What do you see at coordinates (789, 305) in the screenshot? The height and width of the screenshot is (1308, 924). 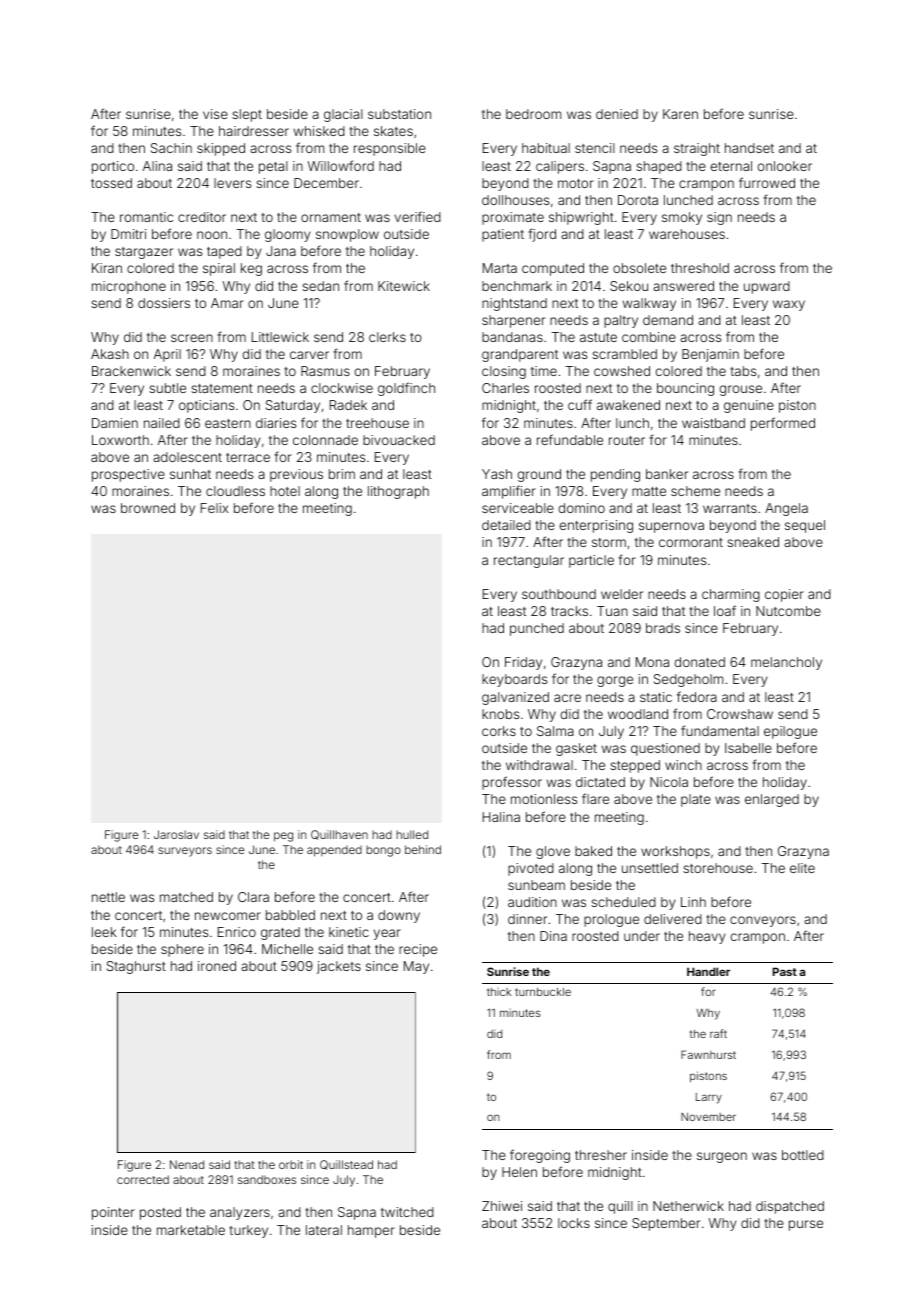 I see `waxy` at bounding box center [789, 305].
